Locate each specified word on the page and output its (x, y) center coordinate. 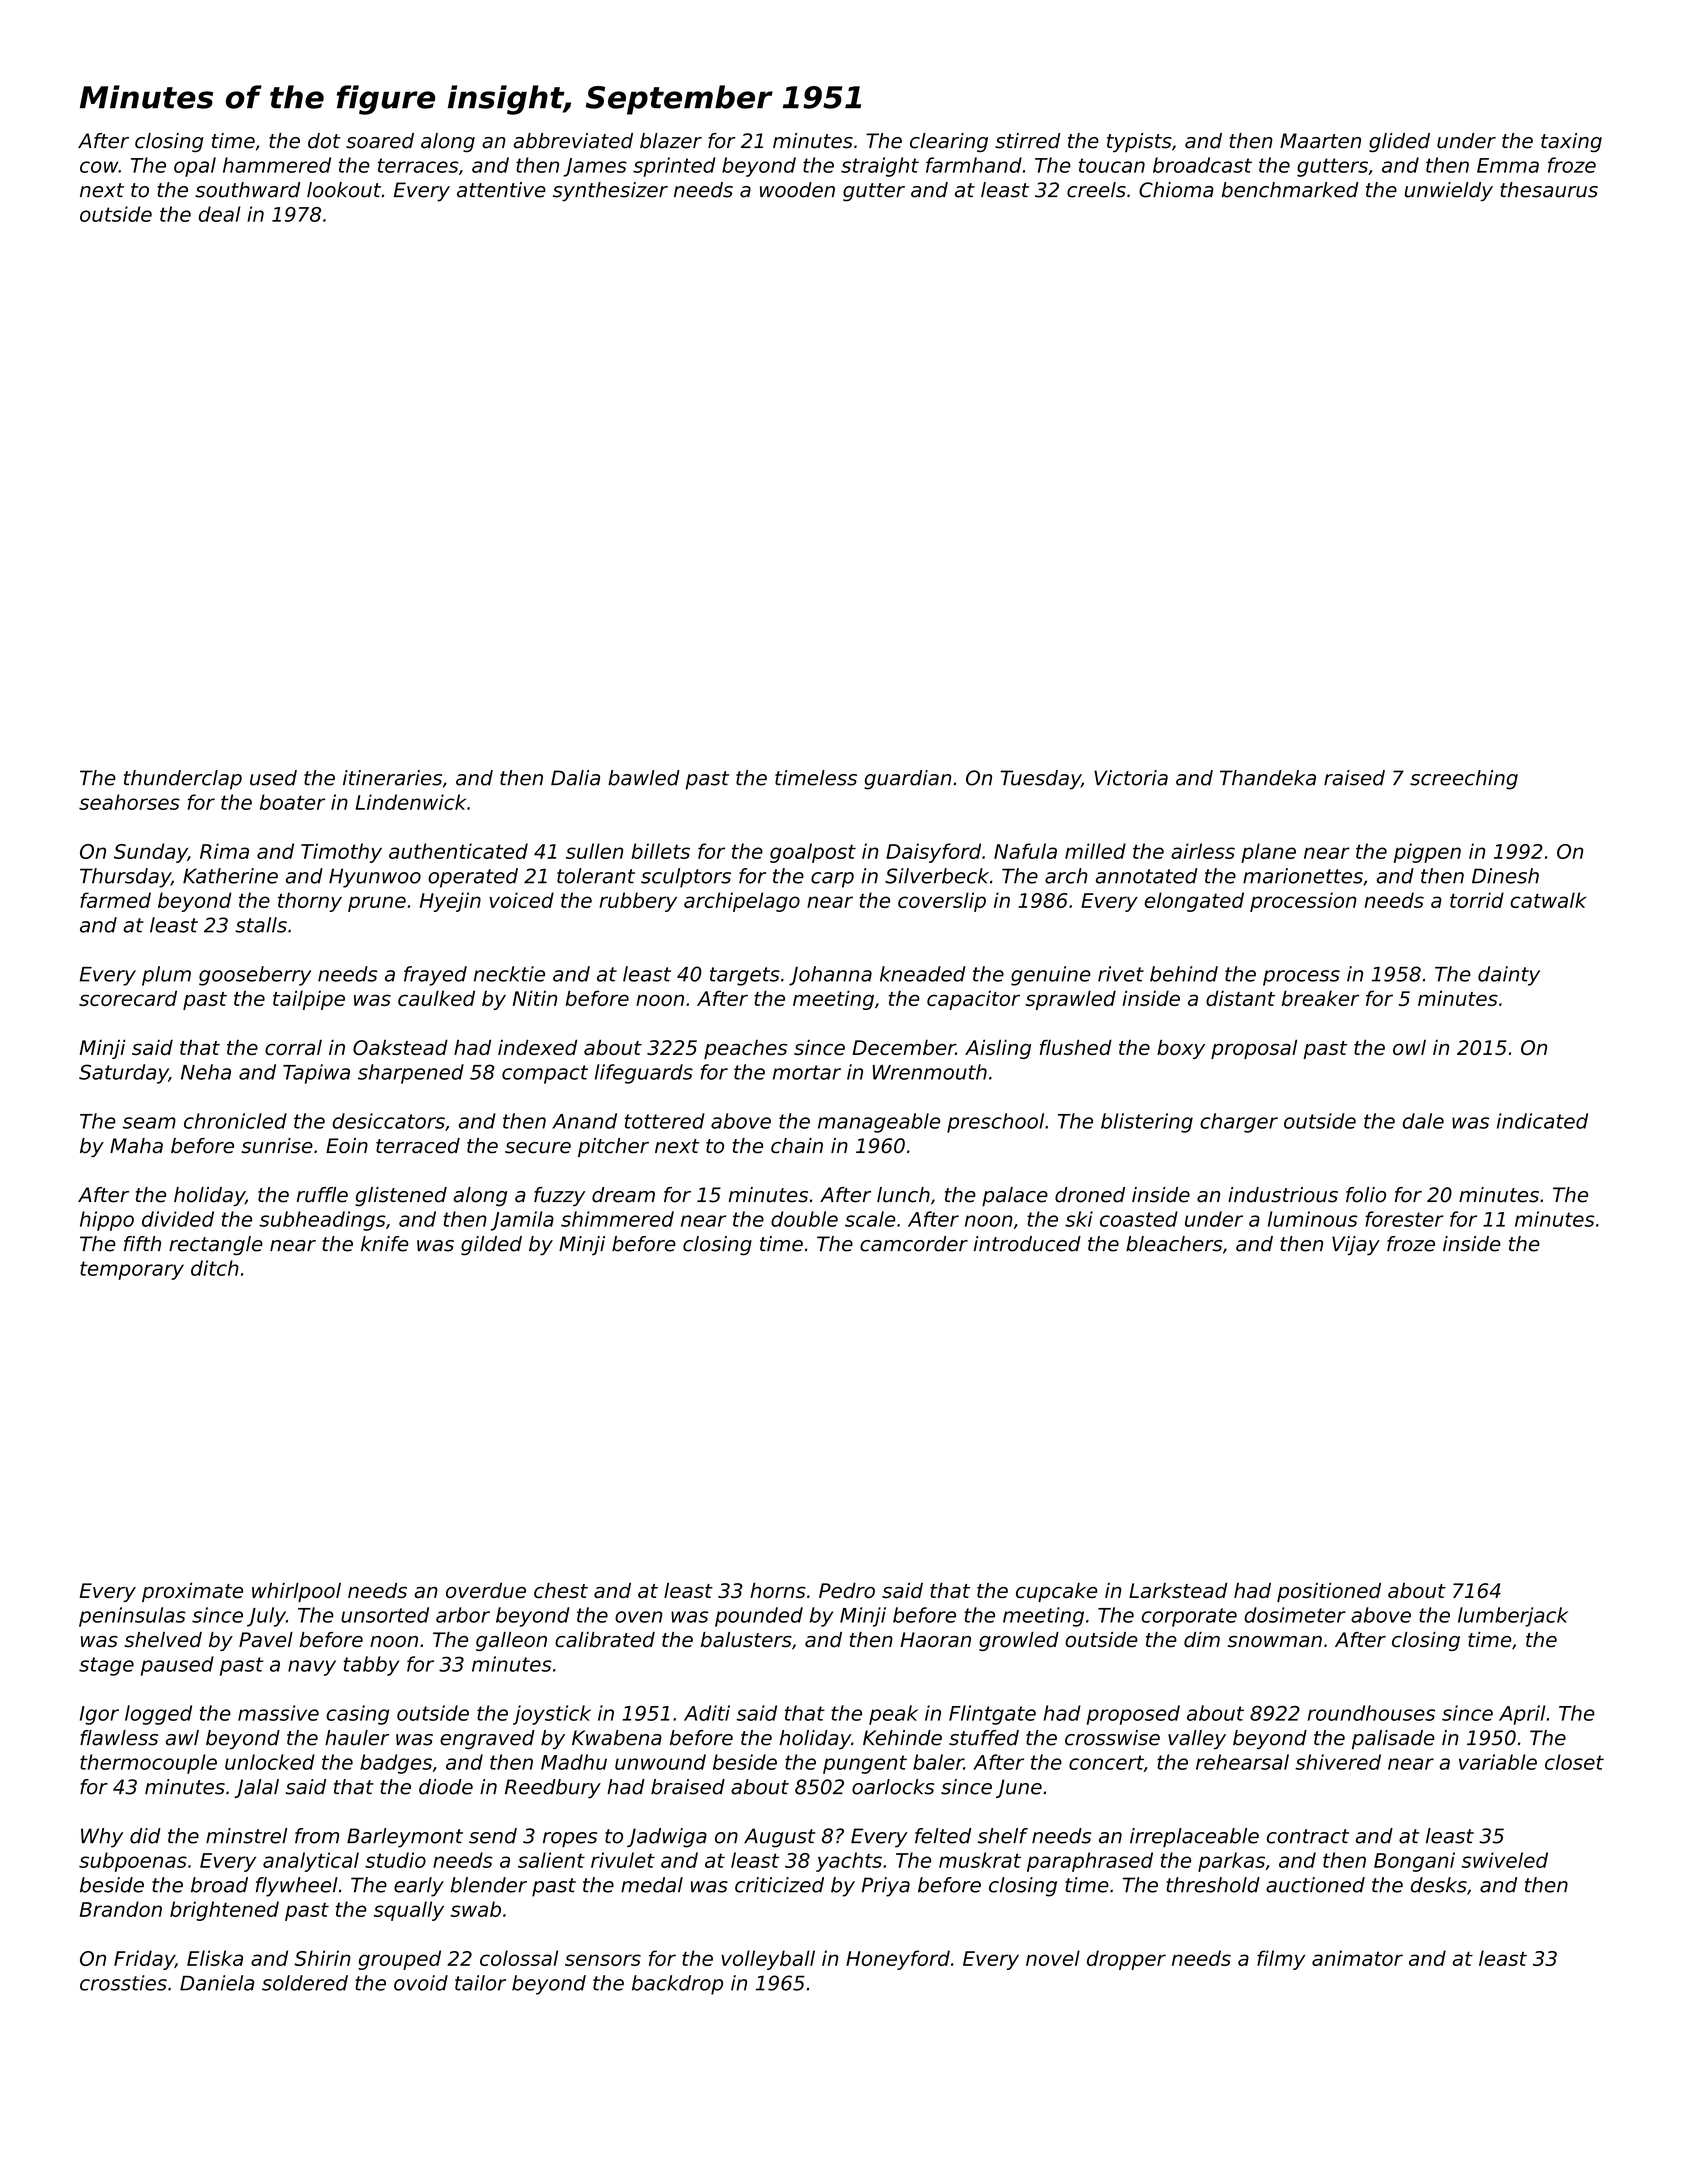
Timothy (341, 853)
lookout (344, 190)
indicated (1542, 1121)
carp (832, 880)
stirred (1027, 141)
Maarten (1320, 141)
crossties (123, 1983)
